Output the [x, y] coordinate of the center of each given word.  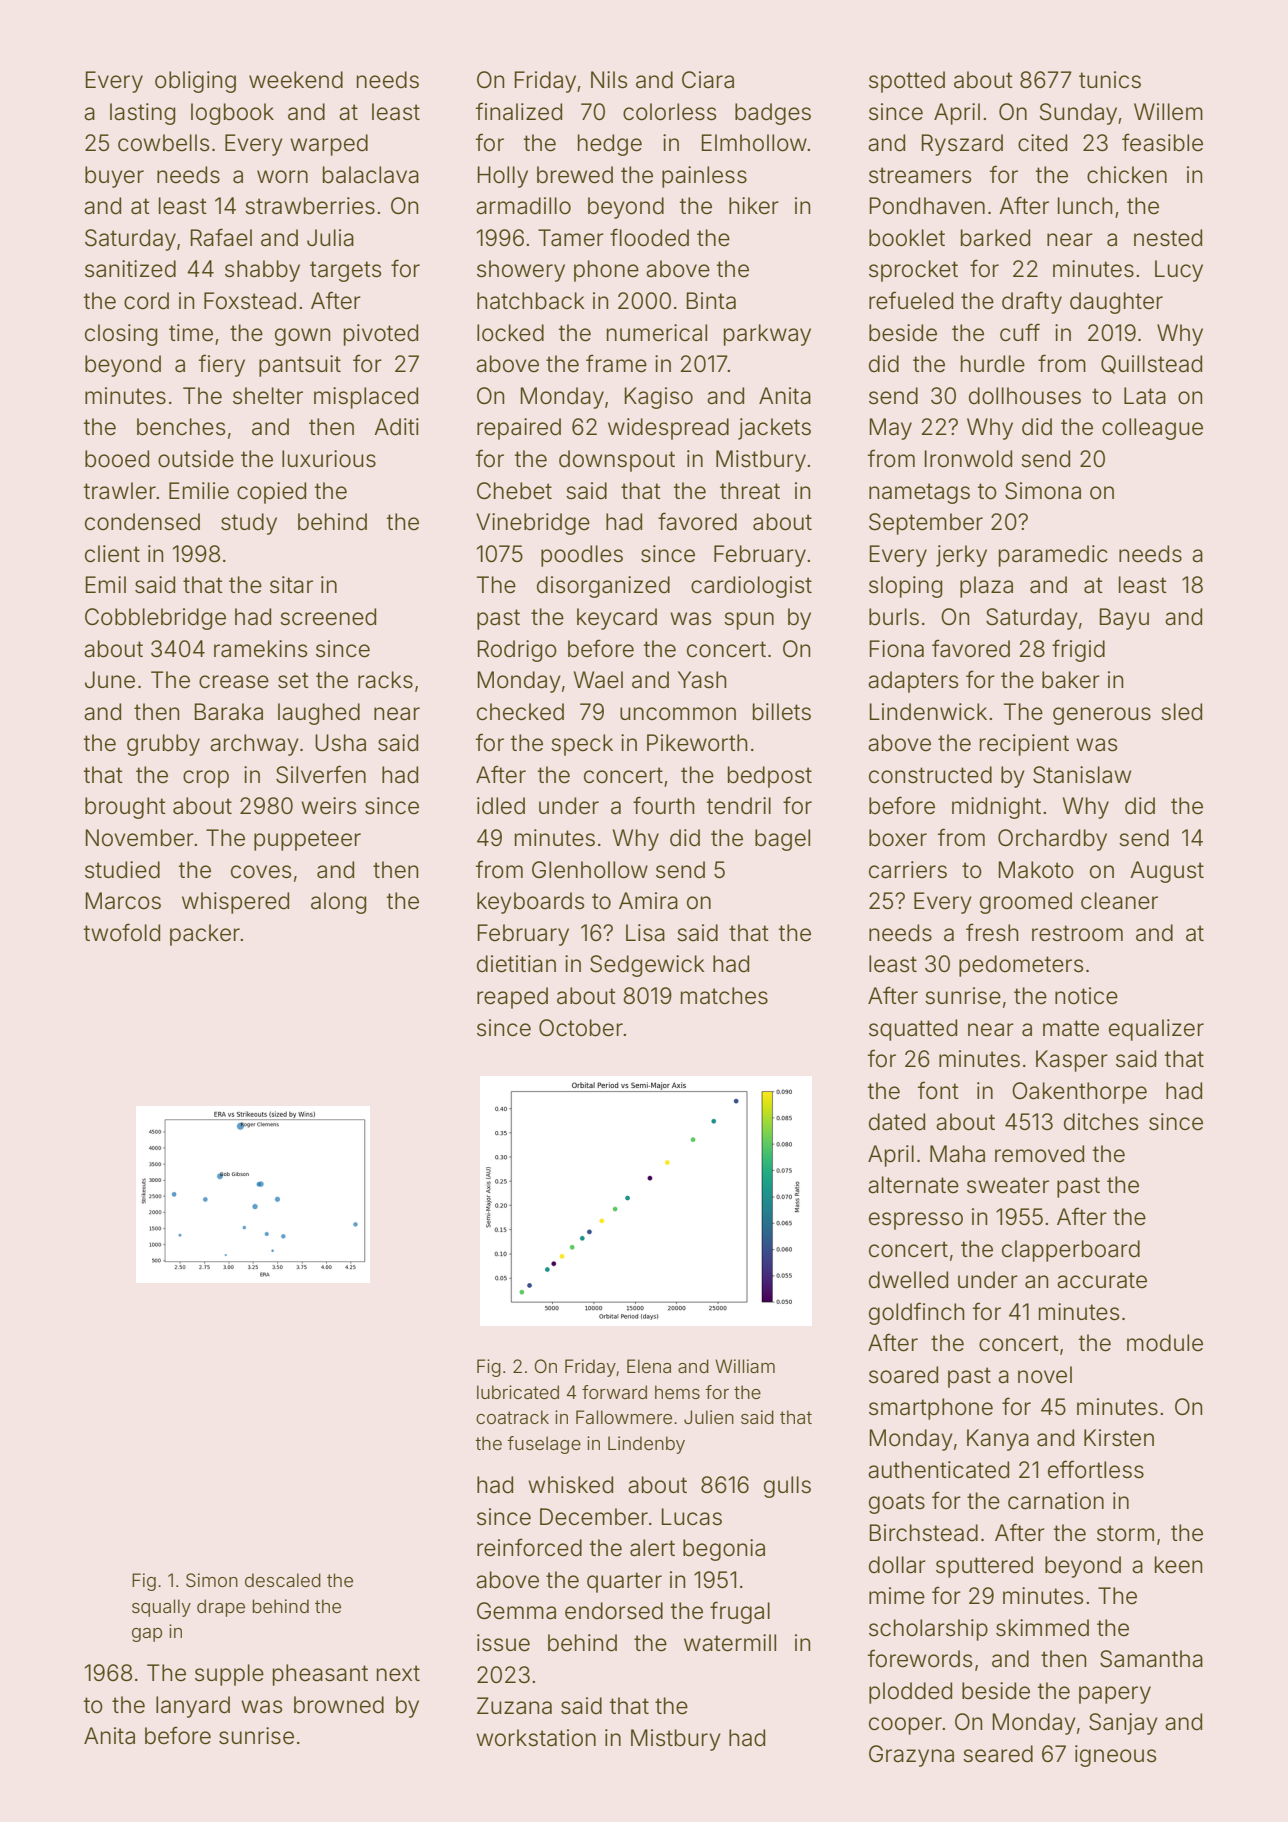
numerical [657, 333]
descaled [283, 1580]
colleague [1152, 429]
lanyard [193, 1707]
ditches [1101, 1122]
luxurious [329, 459]
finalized [519, 111]
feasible [1162, 142]
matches [724, 996]
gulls [787, 1487]
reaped [512, 998]
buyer [114, 177]
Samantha [1151, 1659]
